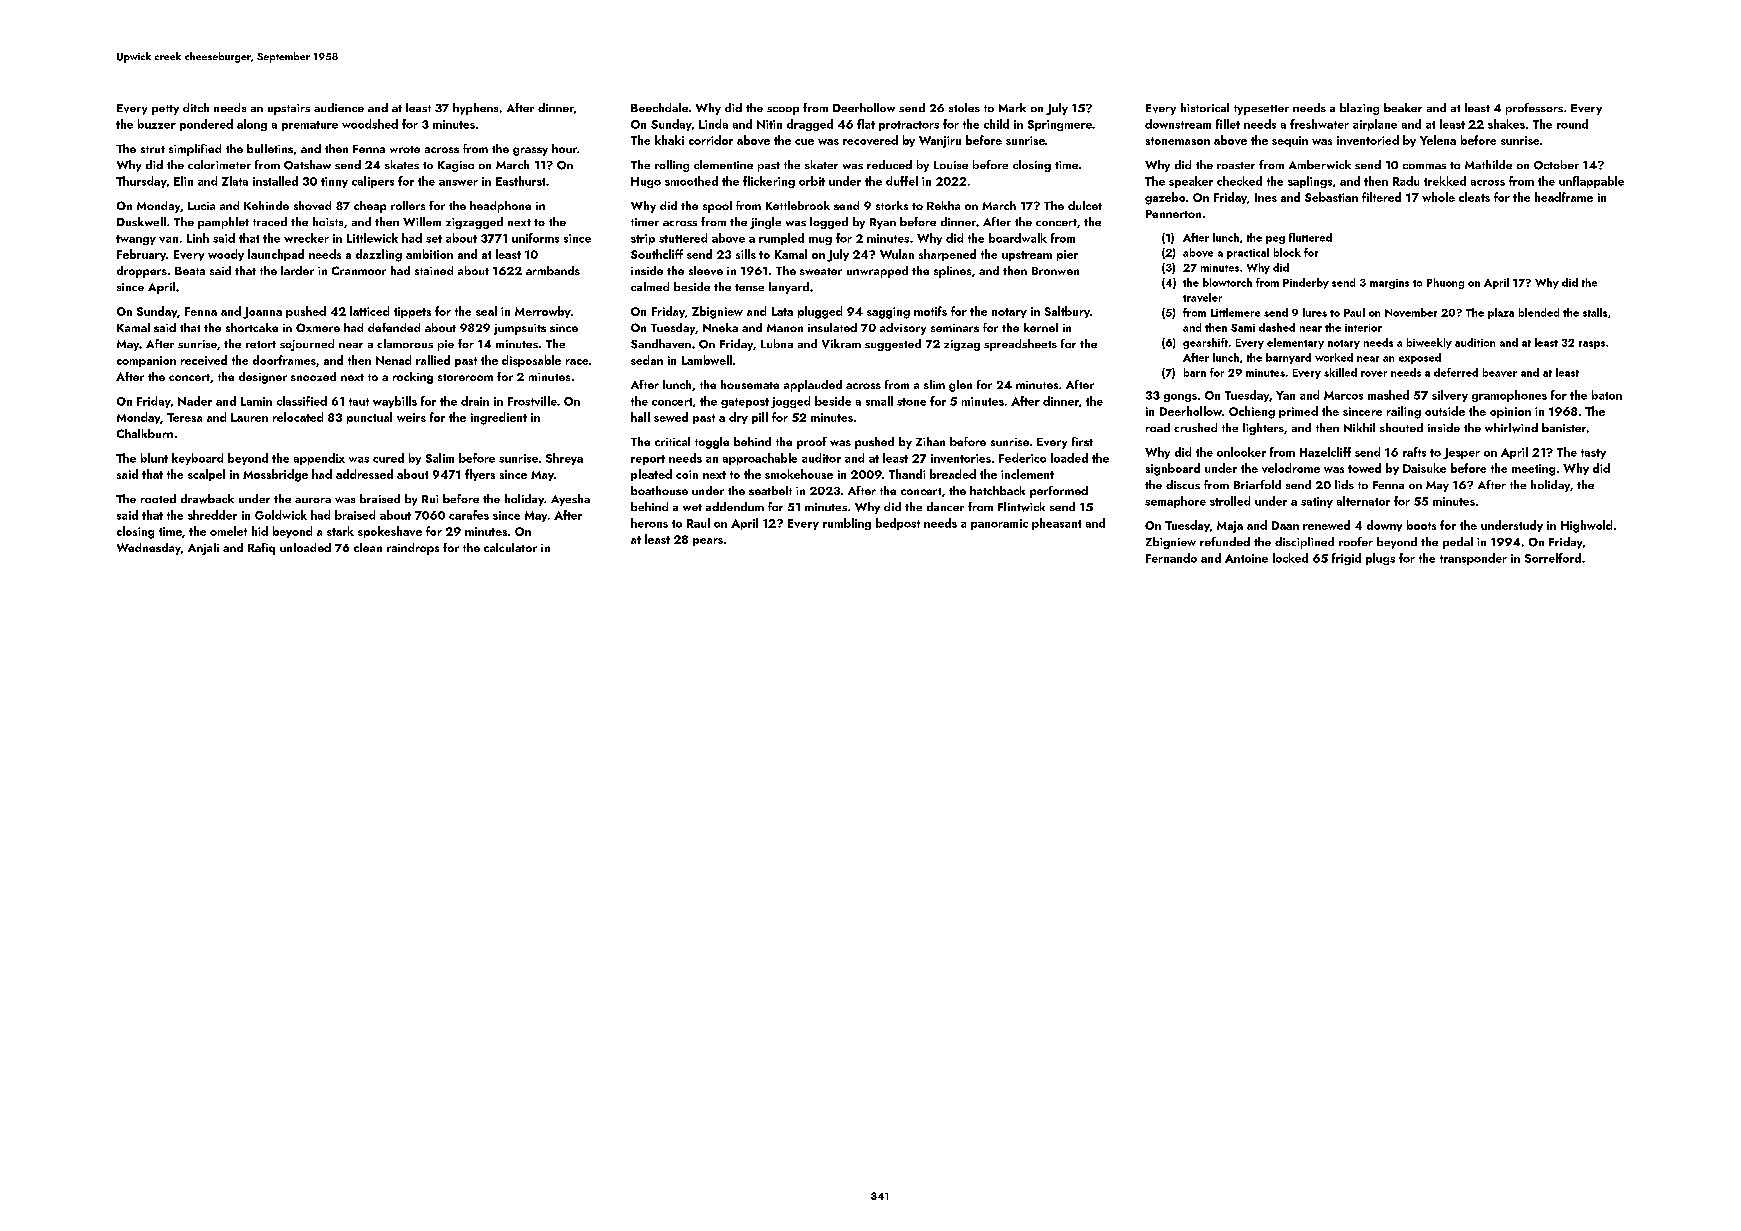 The image size is (1741, 1231). What do you see at coordinates (201, 206) in the screenshot?
I see `Lucia` at bounding box center [201, 206].
